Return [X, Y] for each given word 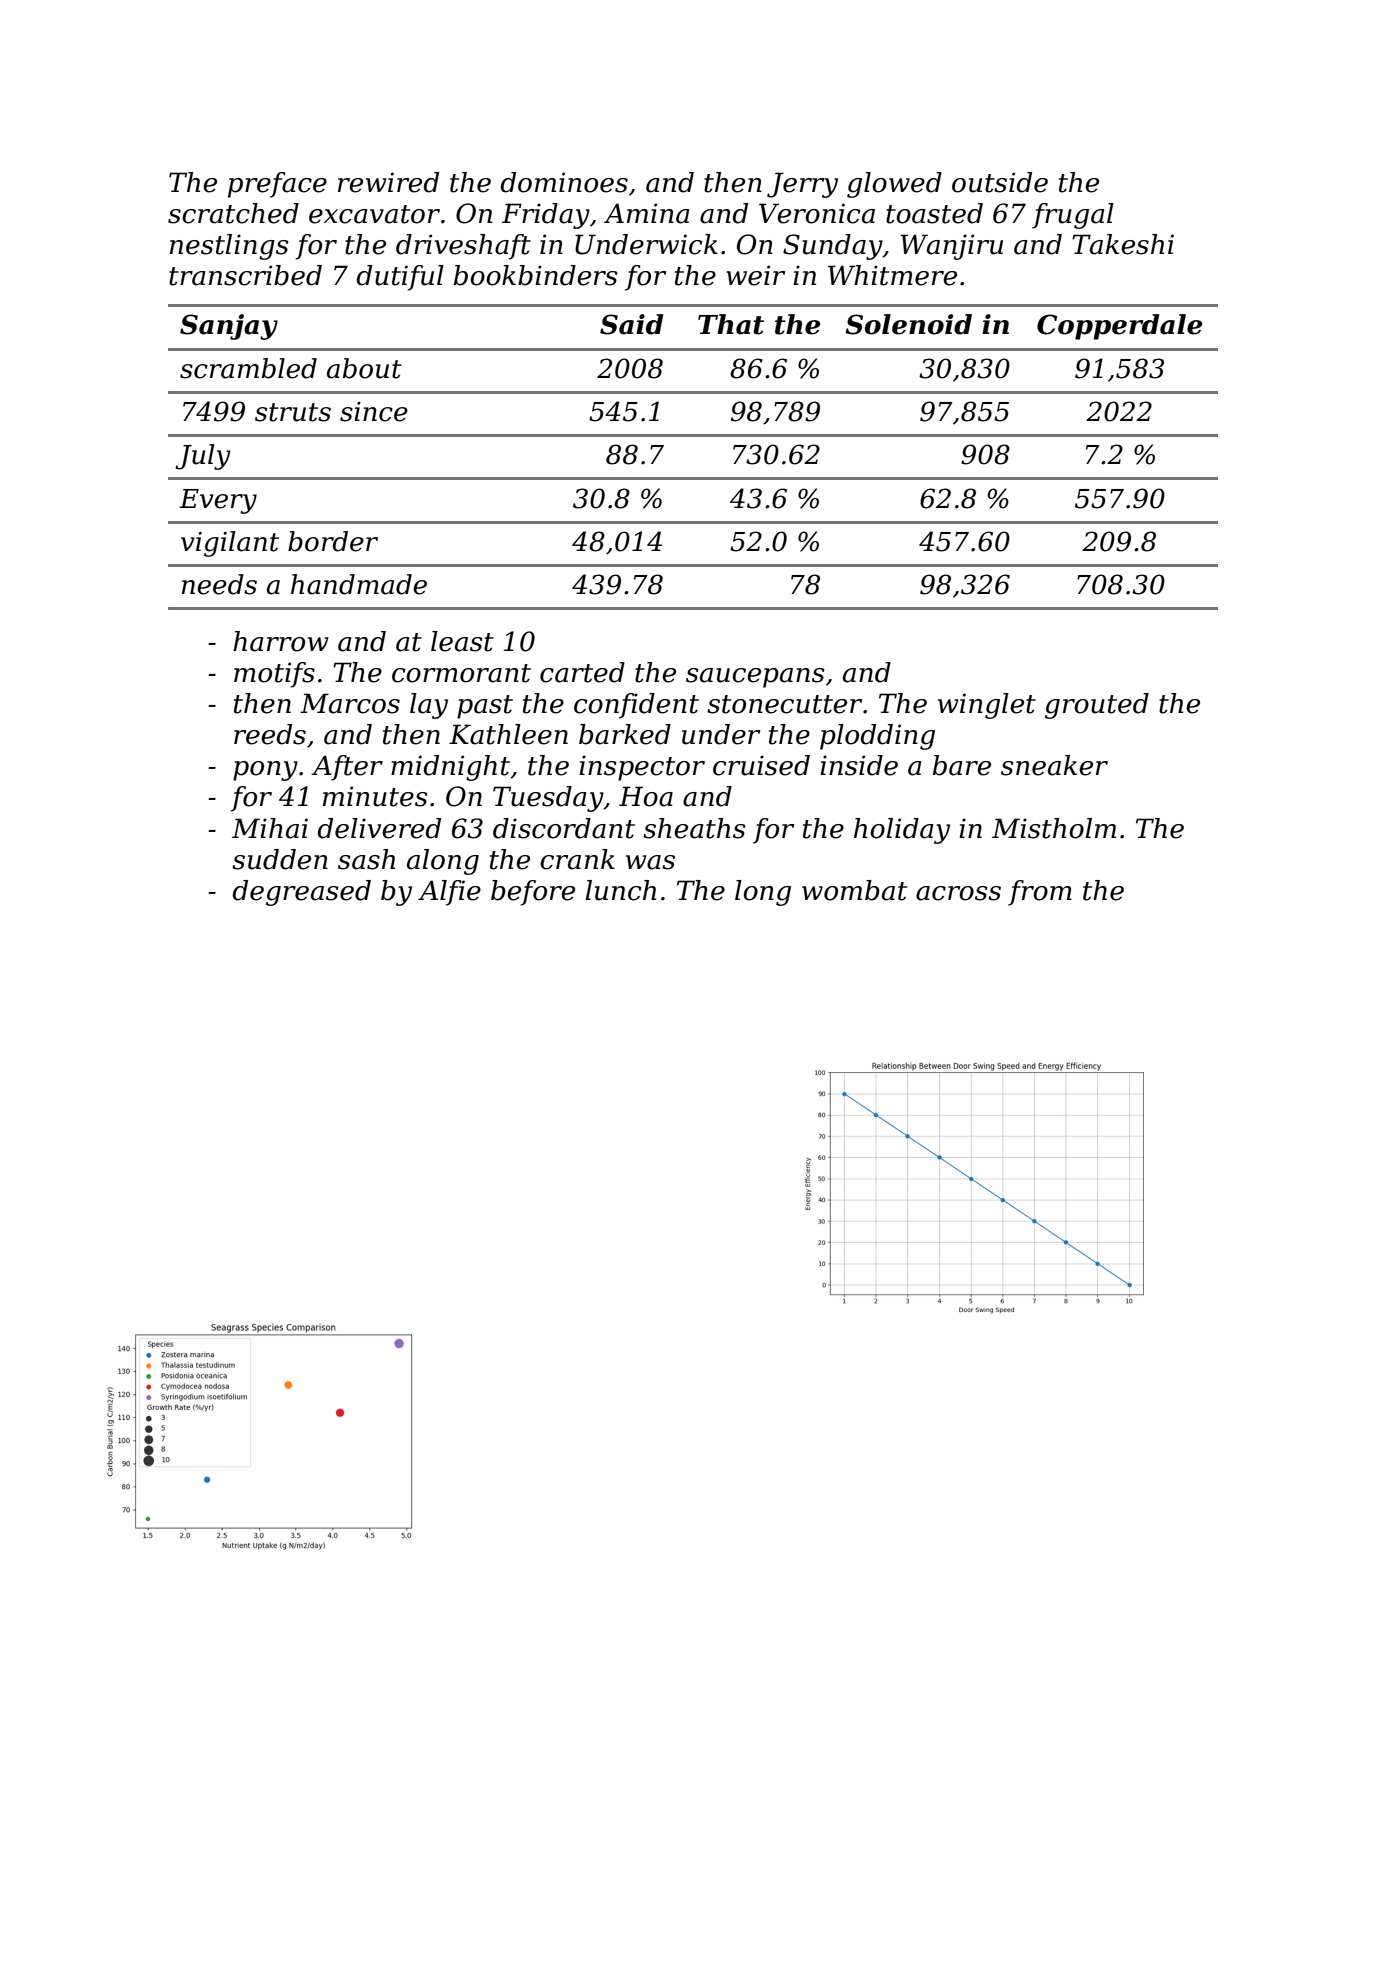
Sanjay [229, 327]
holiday [902, 831]
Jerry [802, 185]
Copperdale [1119, 327]
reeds [270, 734]
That [731, 324]
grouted [1097, 706]
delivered [379, 828]
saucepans [755, 678]
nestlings [229, 247]
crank [577, 859]
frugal [1073, 216]
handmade [359, 584]
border [333, 541]
